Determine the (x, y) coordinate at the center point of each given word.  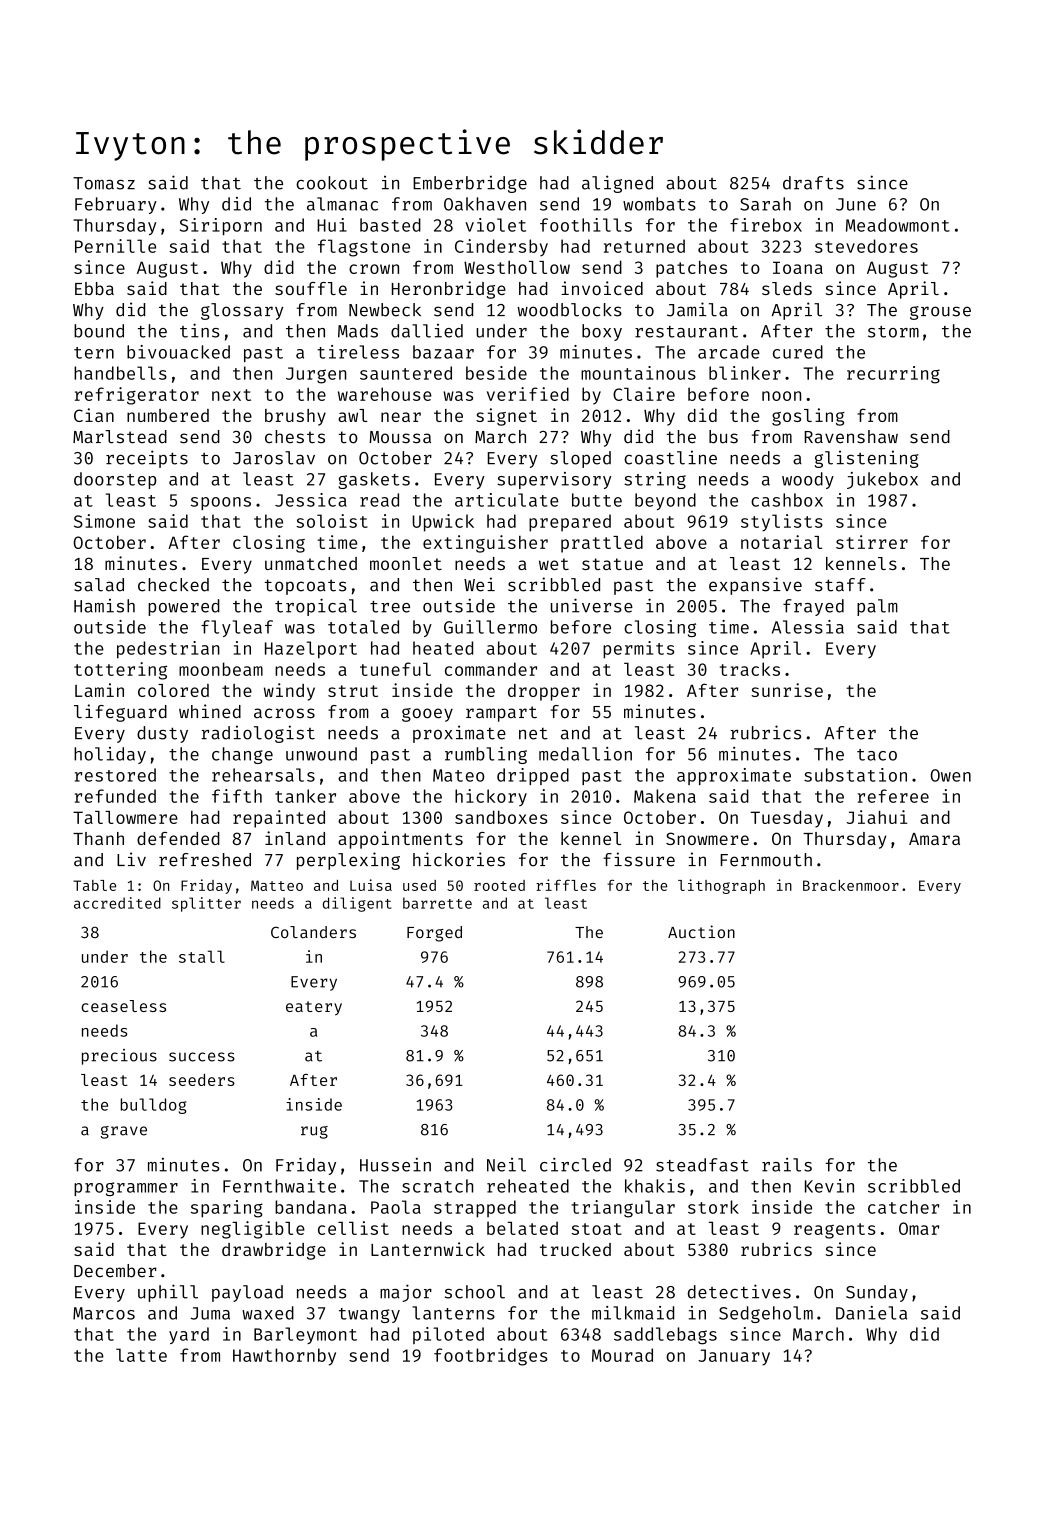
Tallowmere (125, 817)
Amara (934, 839)
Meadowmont (898, 225)
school (475, 1292)
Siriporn (221, 226)
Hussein (395, 1165)
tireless (358, 352)
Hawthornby (284, 1357)
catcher (903, 1207)
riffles (566, 885)
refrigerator (137, 396)
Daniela (871, 1313)
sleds (787, 288)
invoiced (602, 288)
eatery (314, 1008)
